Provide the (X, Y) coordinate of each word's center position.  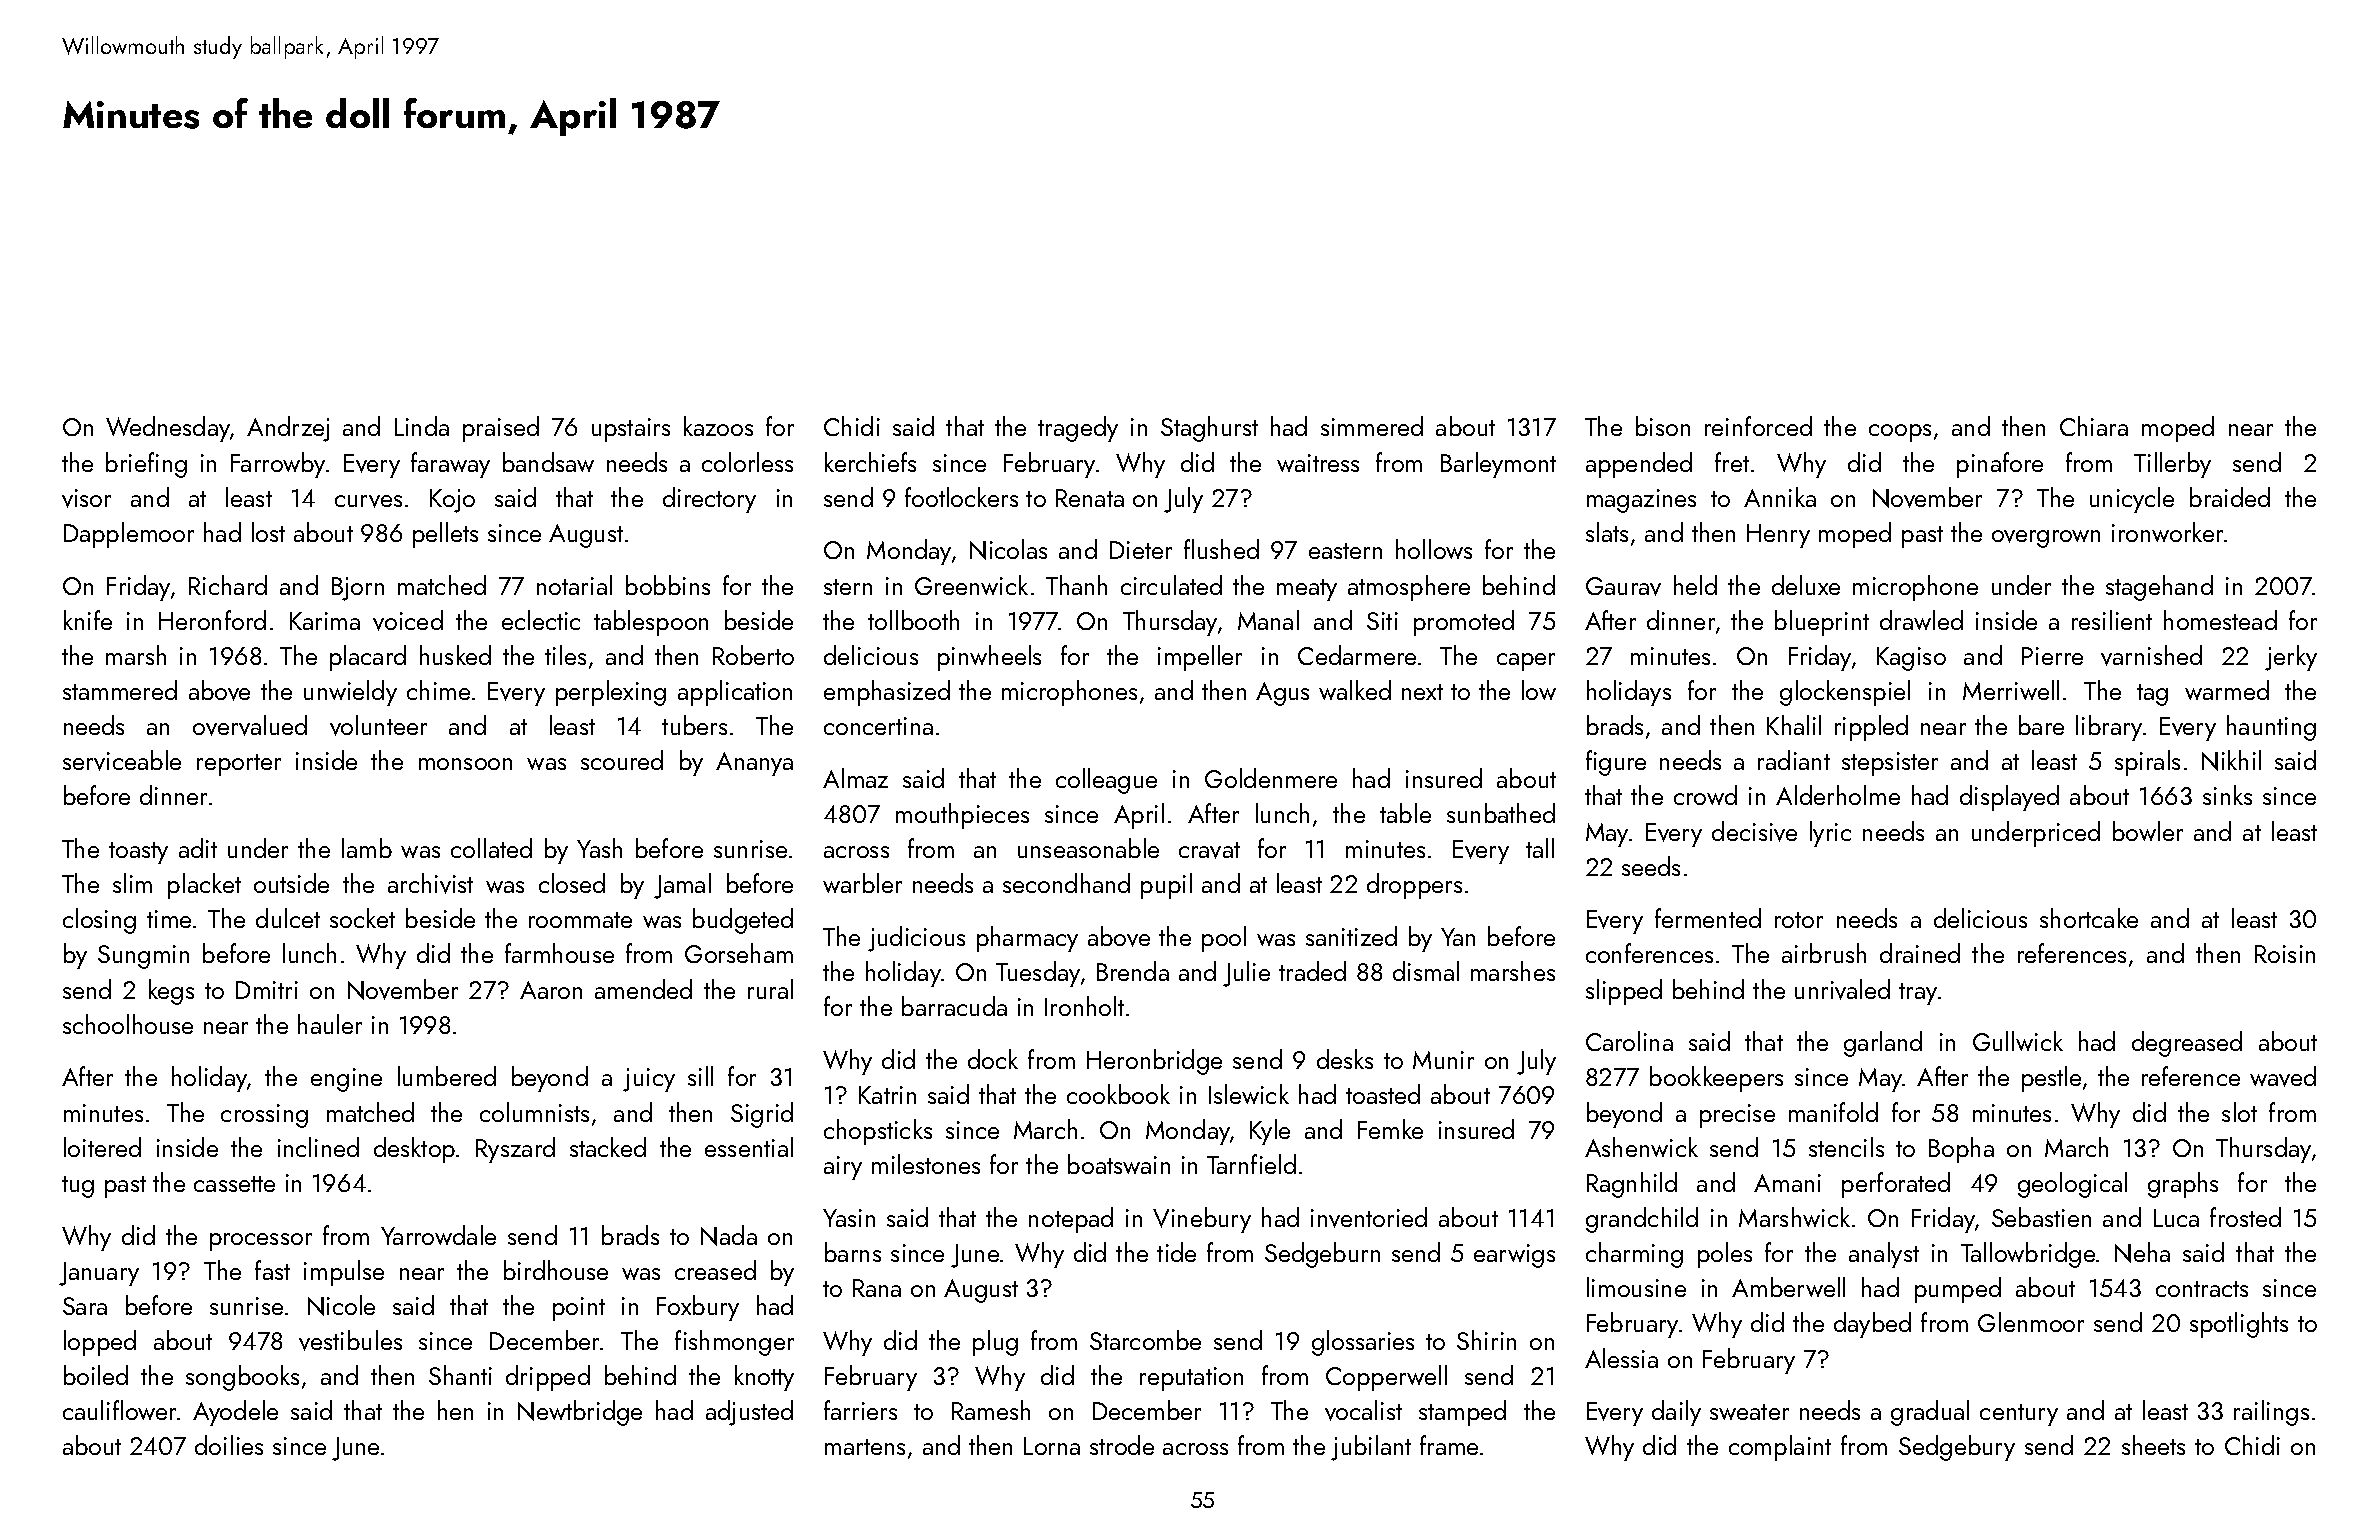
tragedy (1078, 429)
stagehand (2159, 588)
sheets (2153, 1445)
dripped (548, 1378)
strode (1122, 1445)
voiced (408, 620)
